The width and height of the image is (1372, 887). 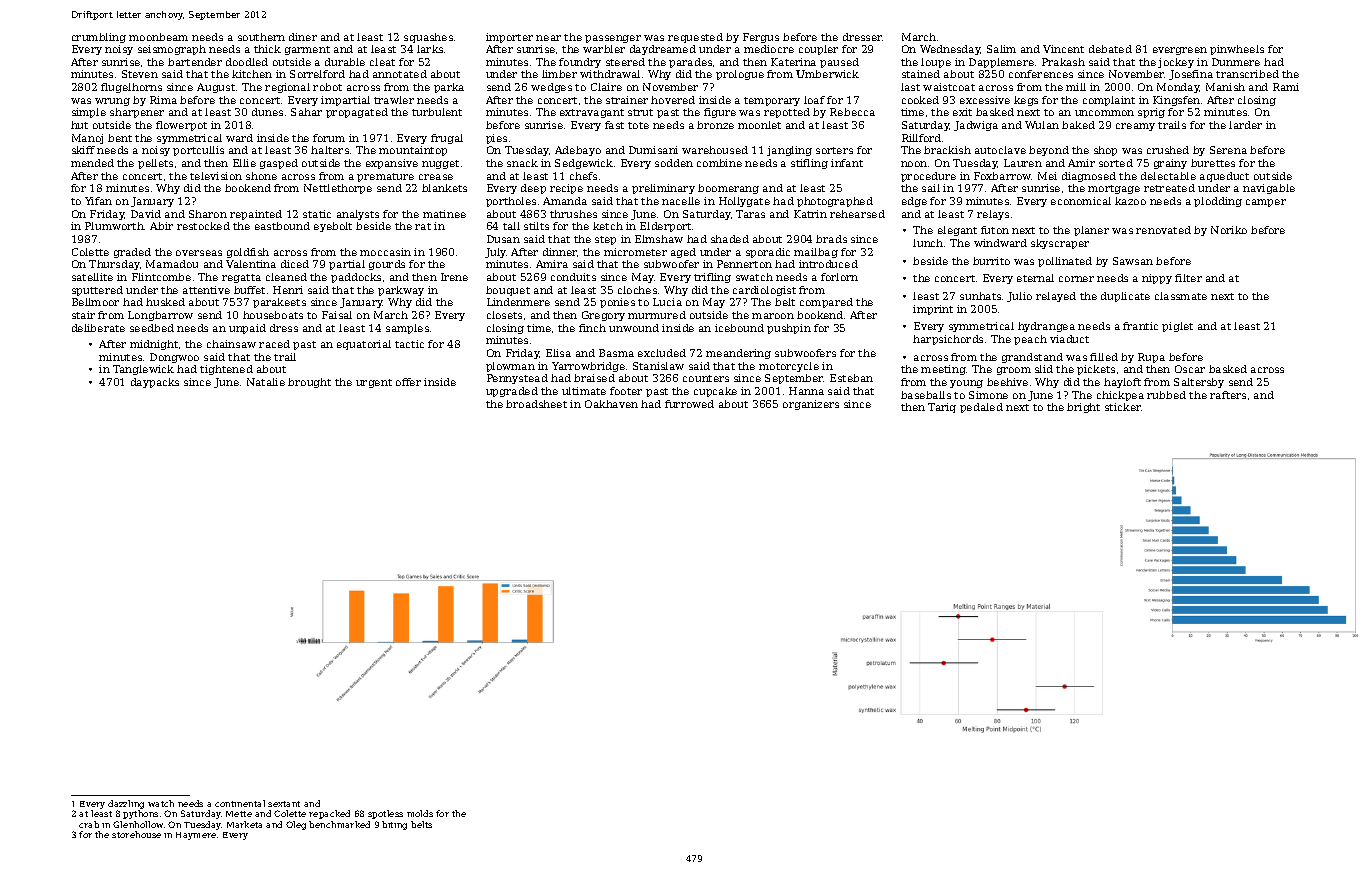 What do you see at coordinates (1237, 50) in the image?
I see `pinwheels` at bounding box center [1237, 50].
